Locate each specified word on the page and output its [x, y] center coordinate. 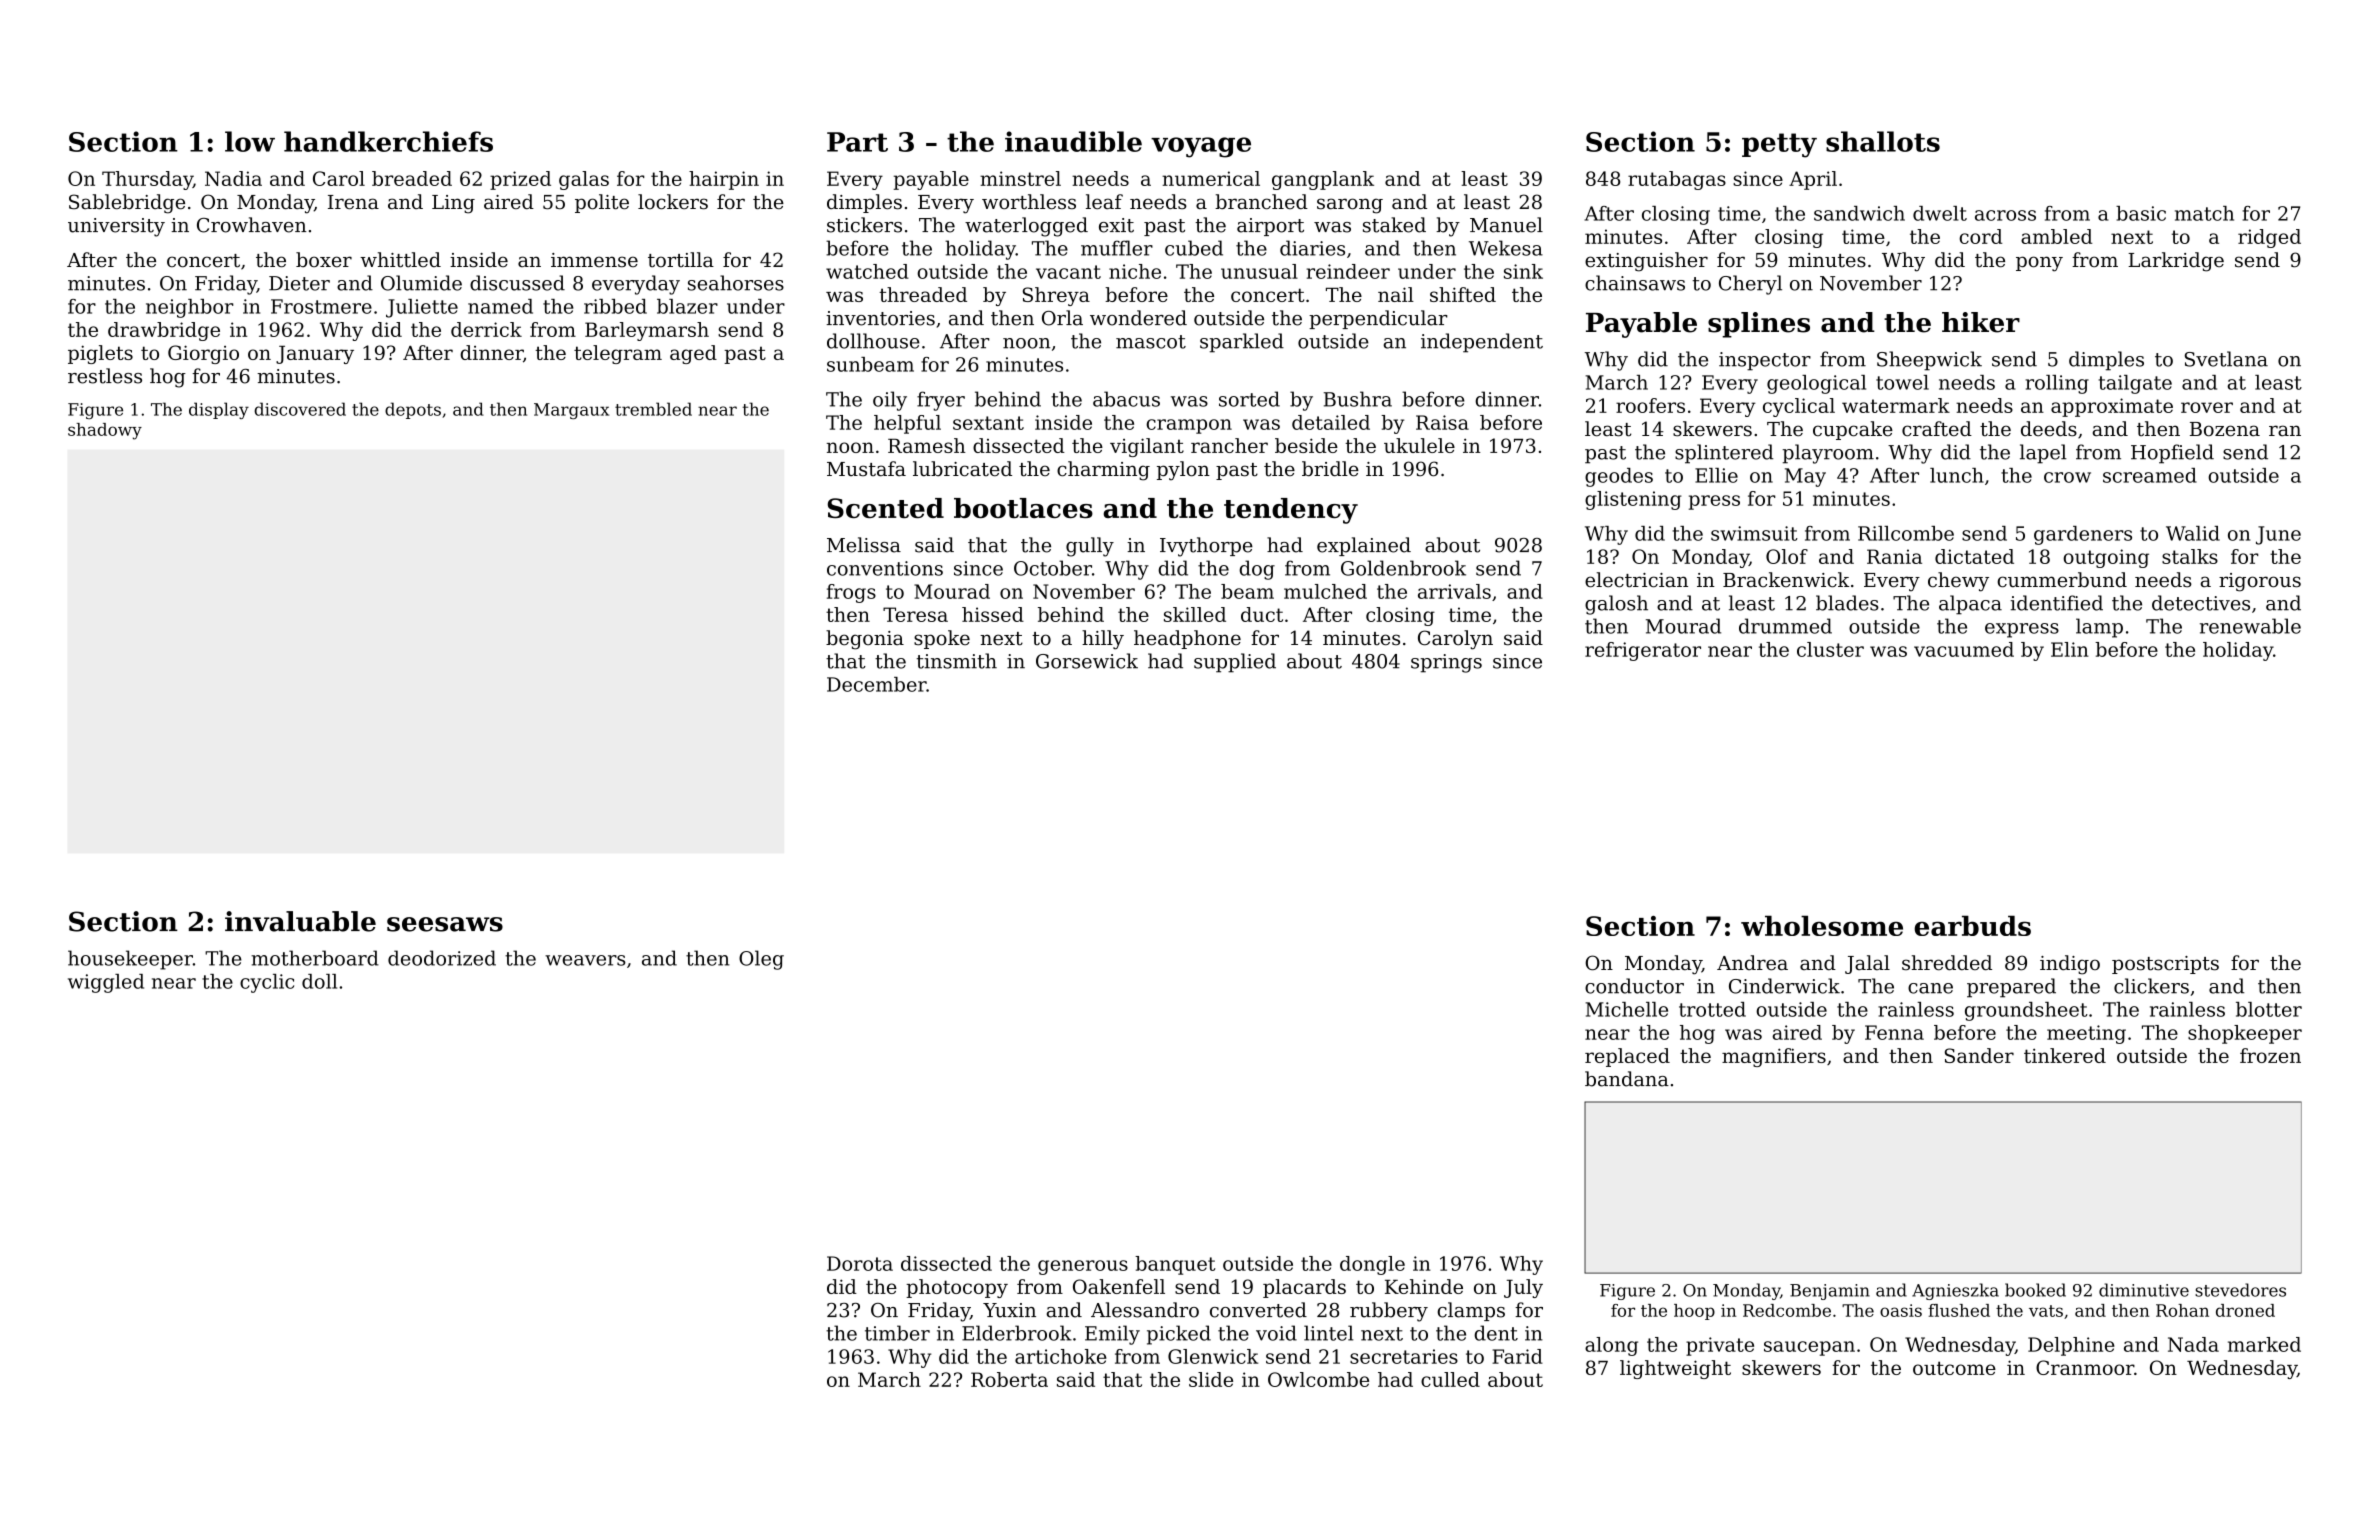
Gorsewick [1087, 661]
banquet [1175, 1265]
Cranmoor [2085, 1367]
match [2204, 213]
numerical [1211, 178]
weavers [585, 960]
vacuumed [1964, 649]
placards [1304, 1288]
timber [897, 1333]
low [250, 141]
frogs [851, 593]
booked [2035, 1290]
